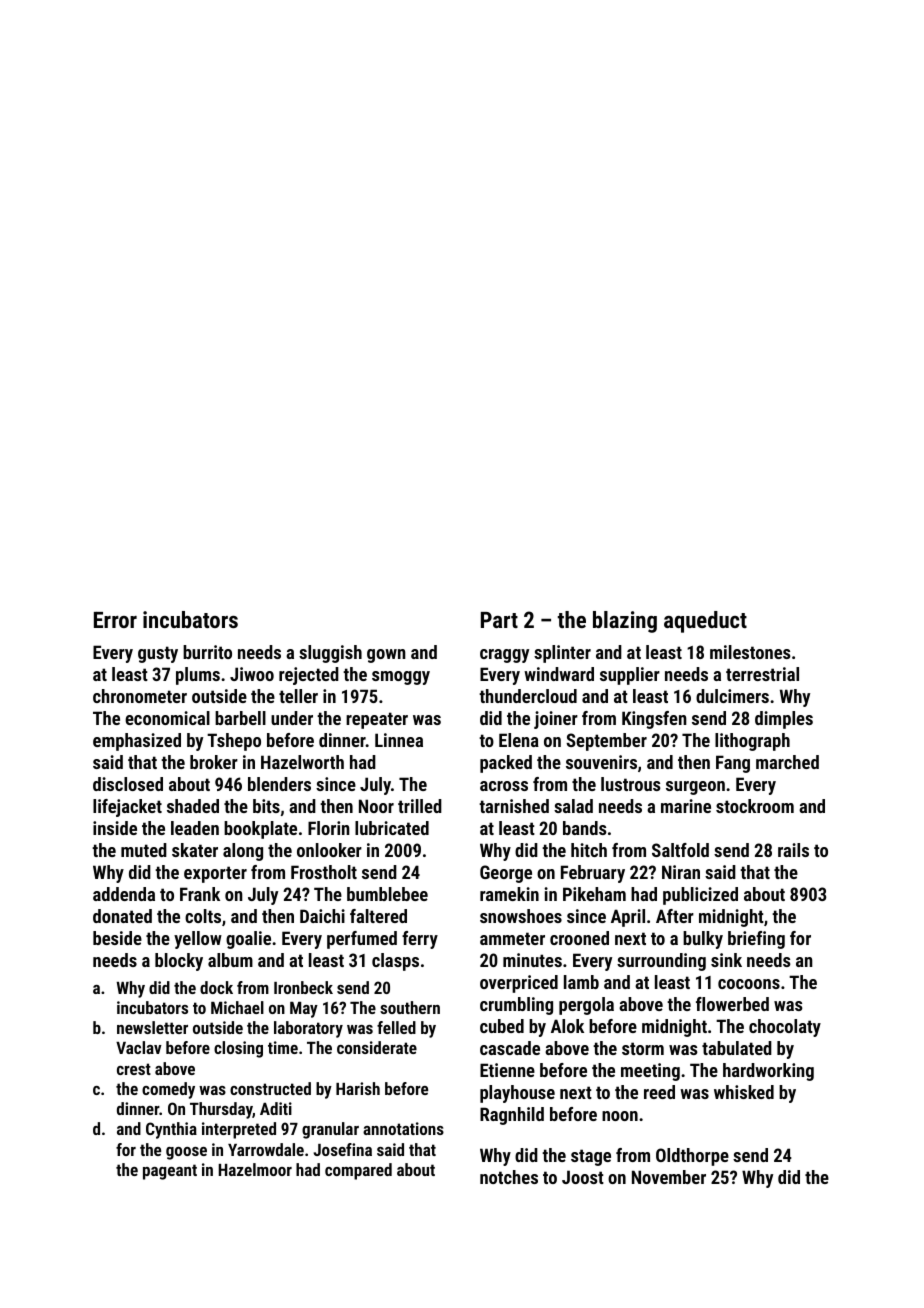  What do you see at coordinates (532, 960) in the screenshot?
I see `minutes` at bounding box center [532, 960].
